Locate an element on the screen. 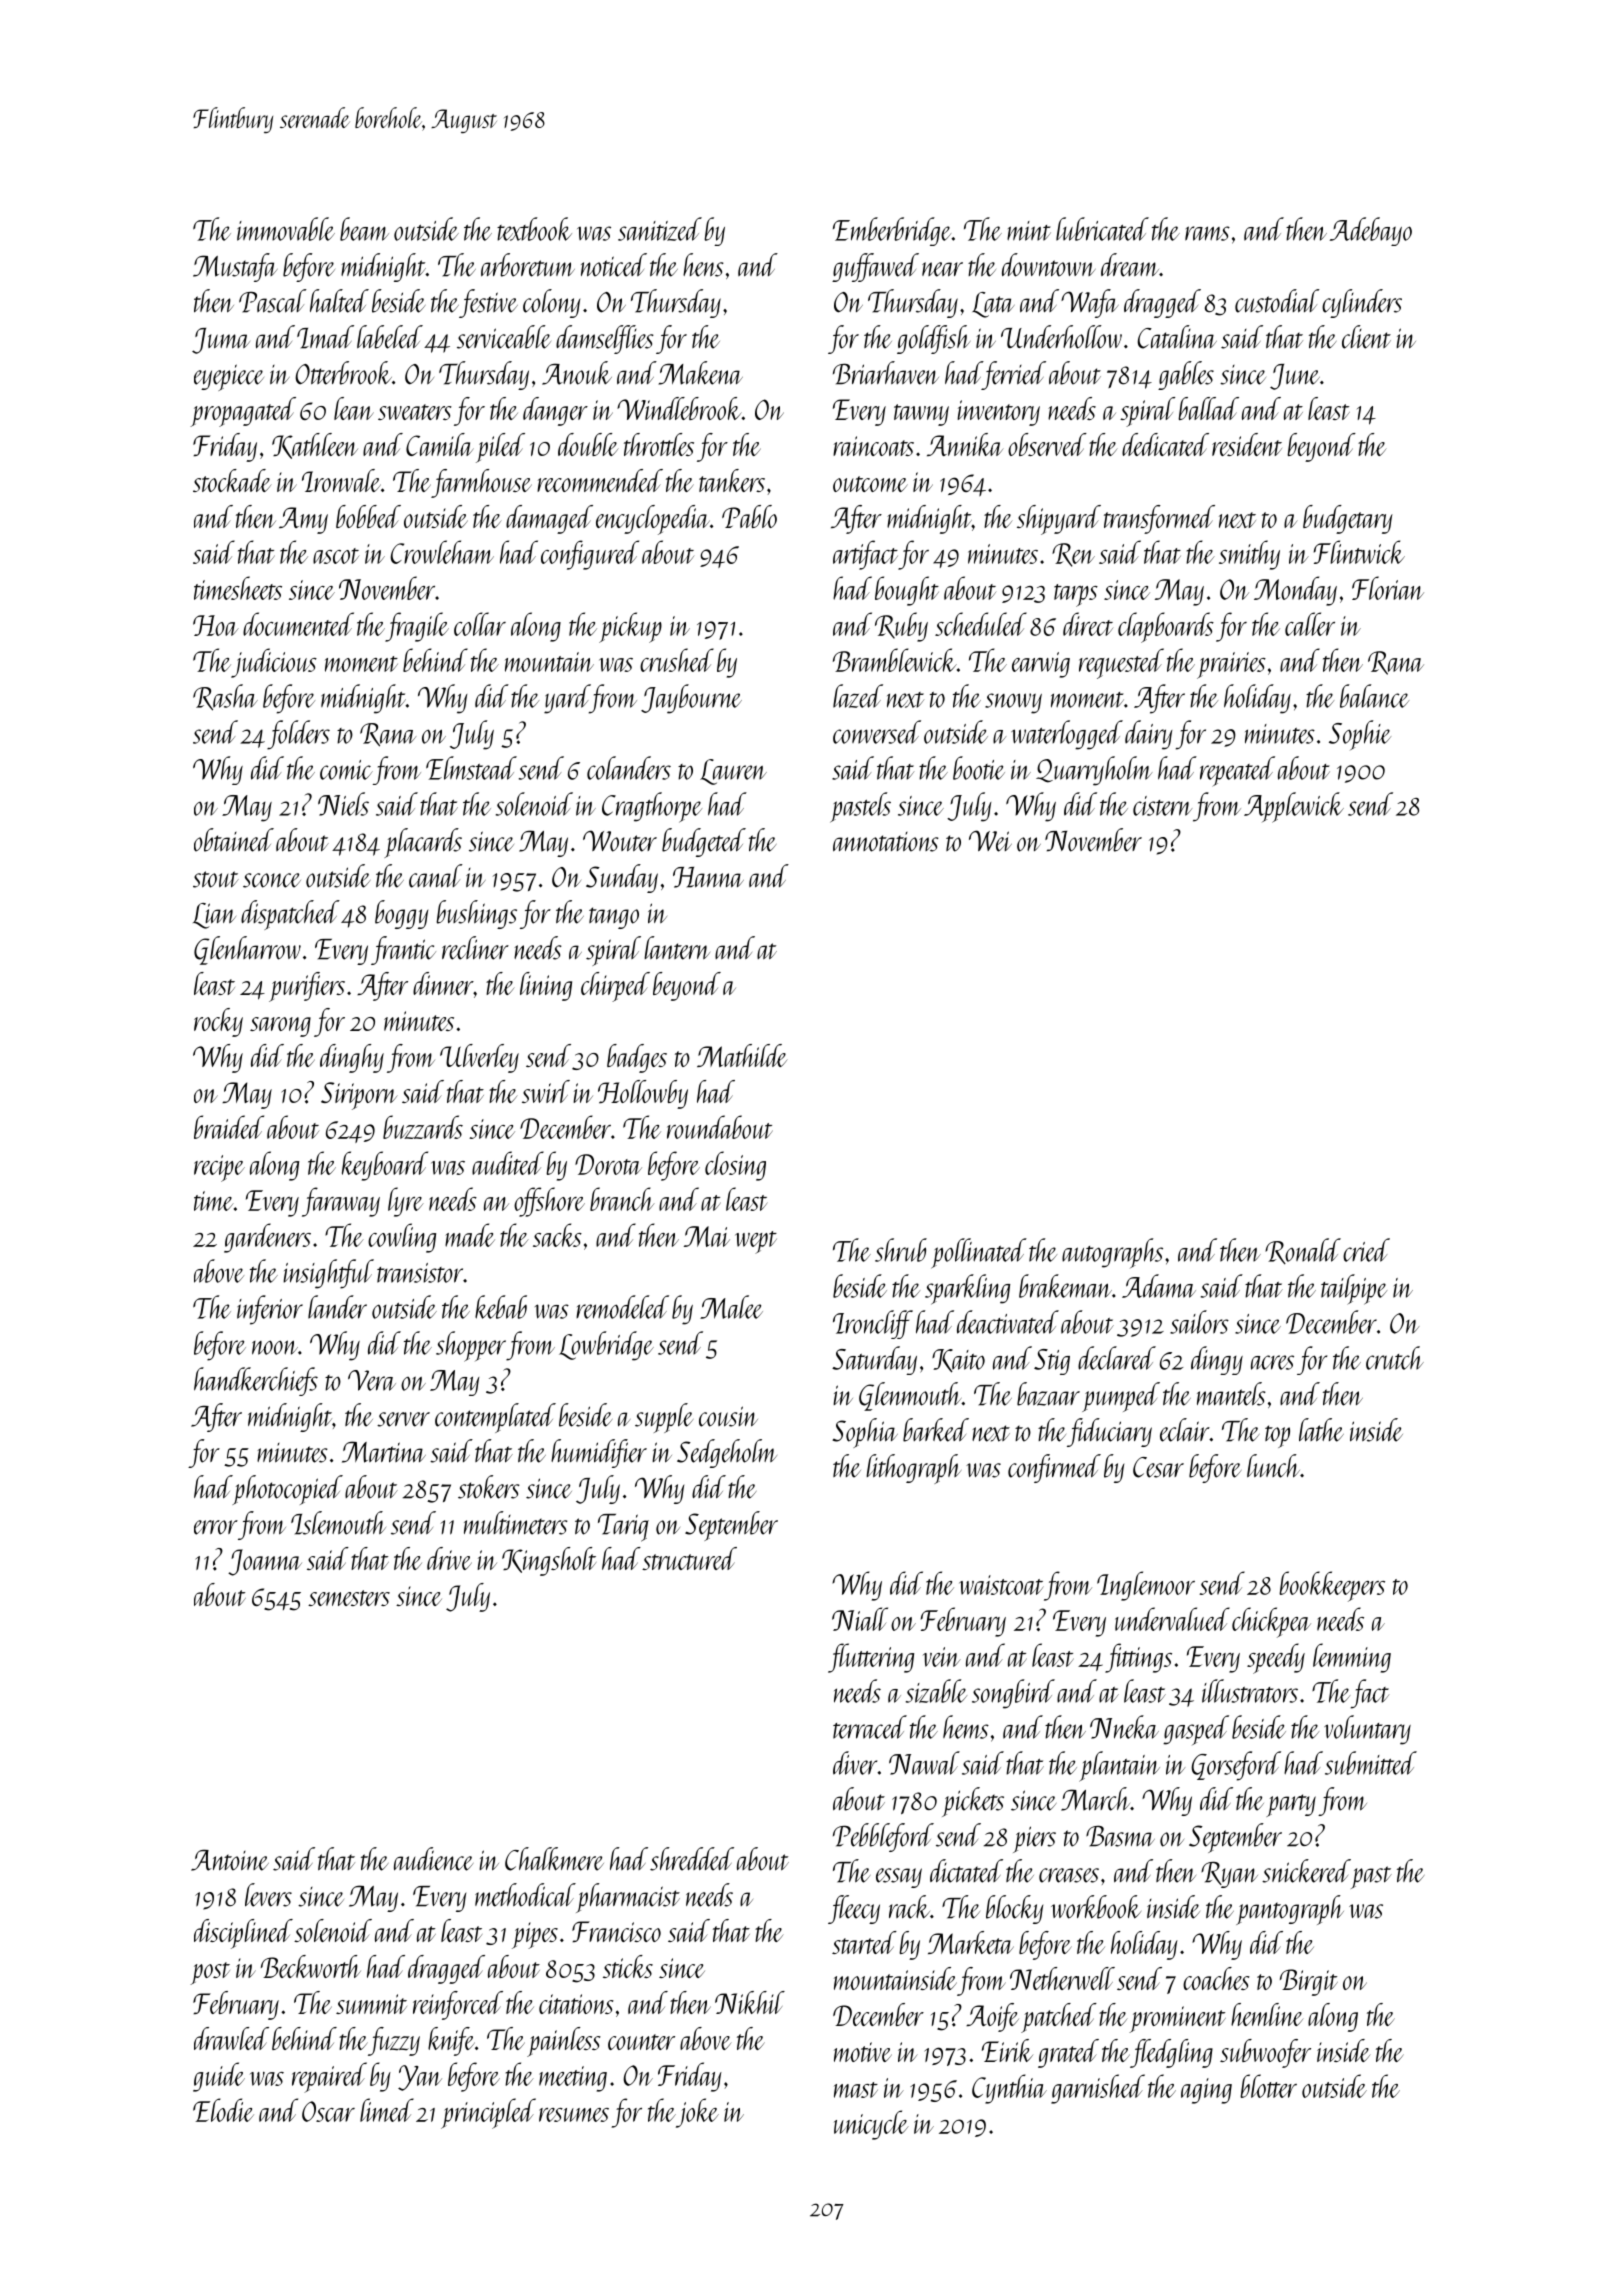 The image size is (1620, 2292). motive is located at coordinates (863, 2052).
